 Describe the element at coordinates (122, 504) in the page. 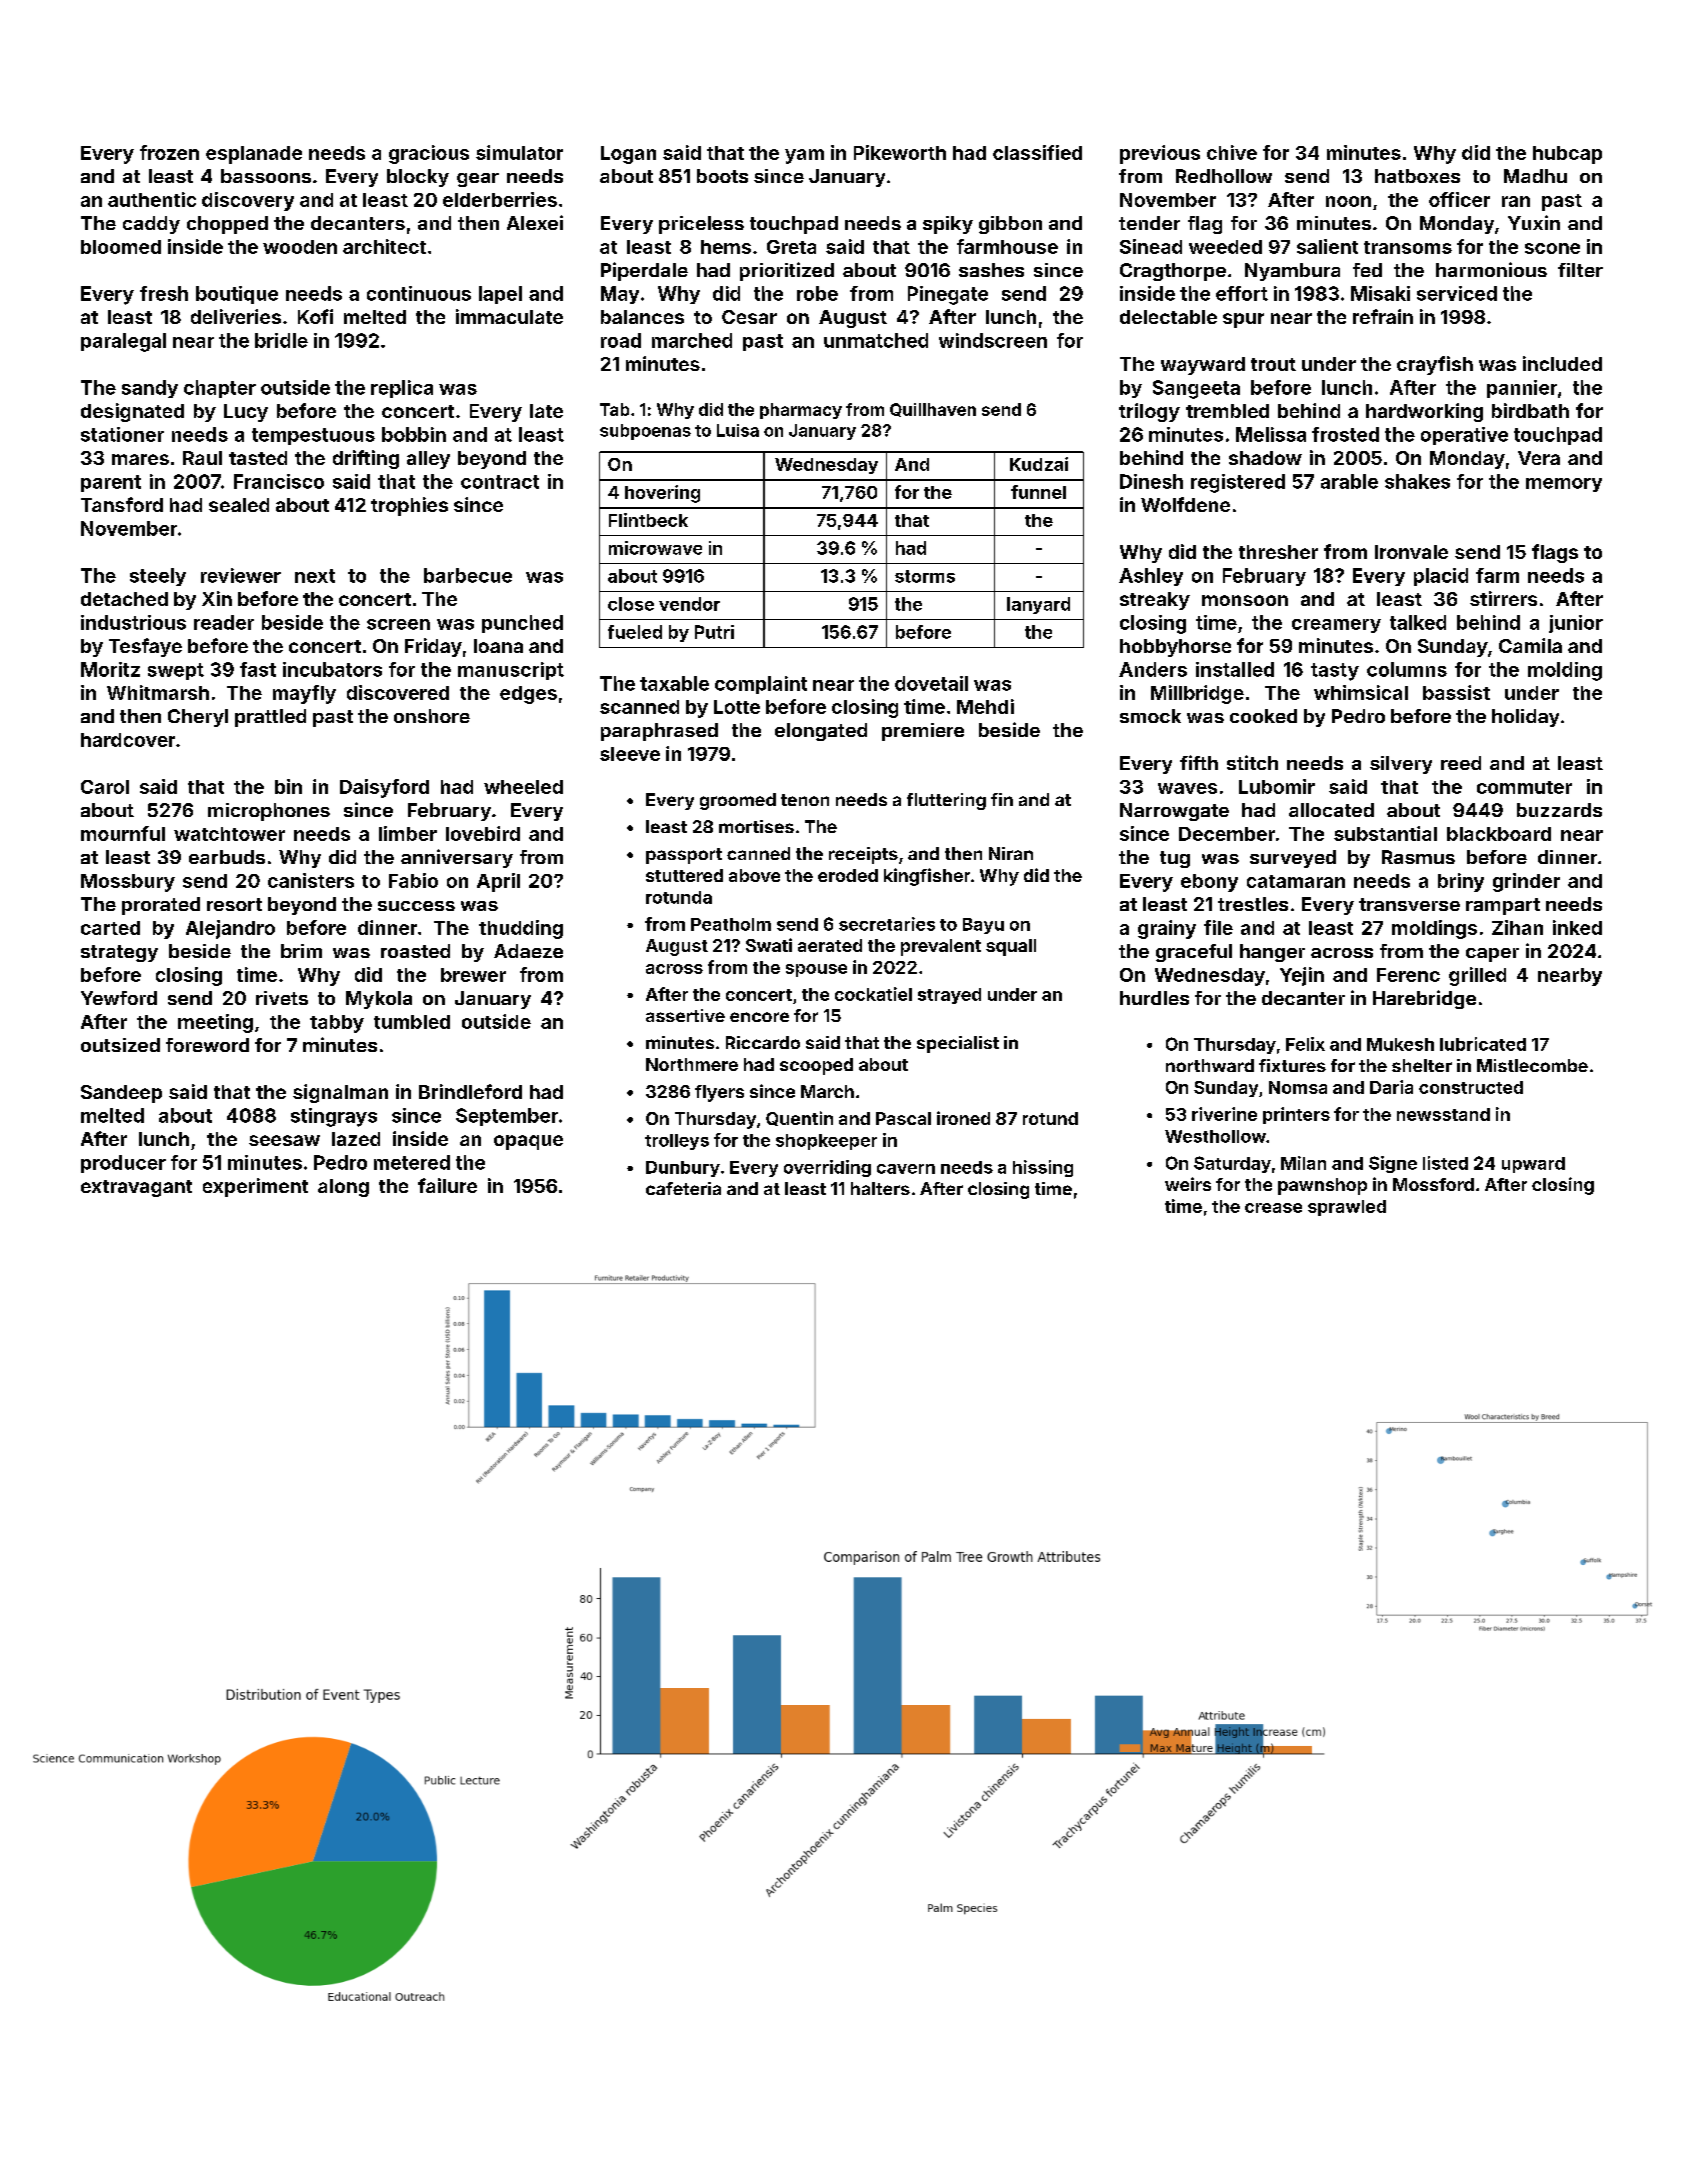

I see `Tansford` at that location.
